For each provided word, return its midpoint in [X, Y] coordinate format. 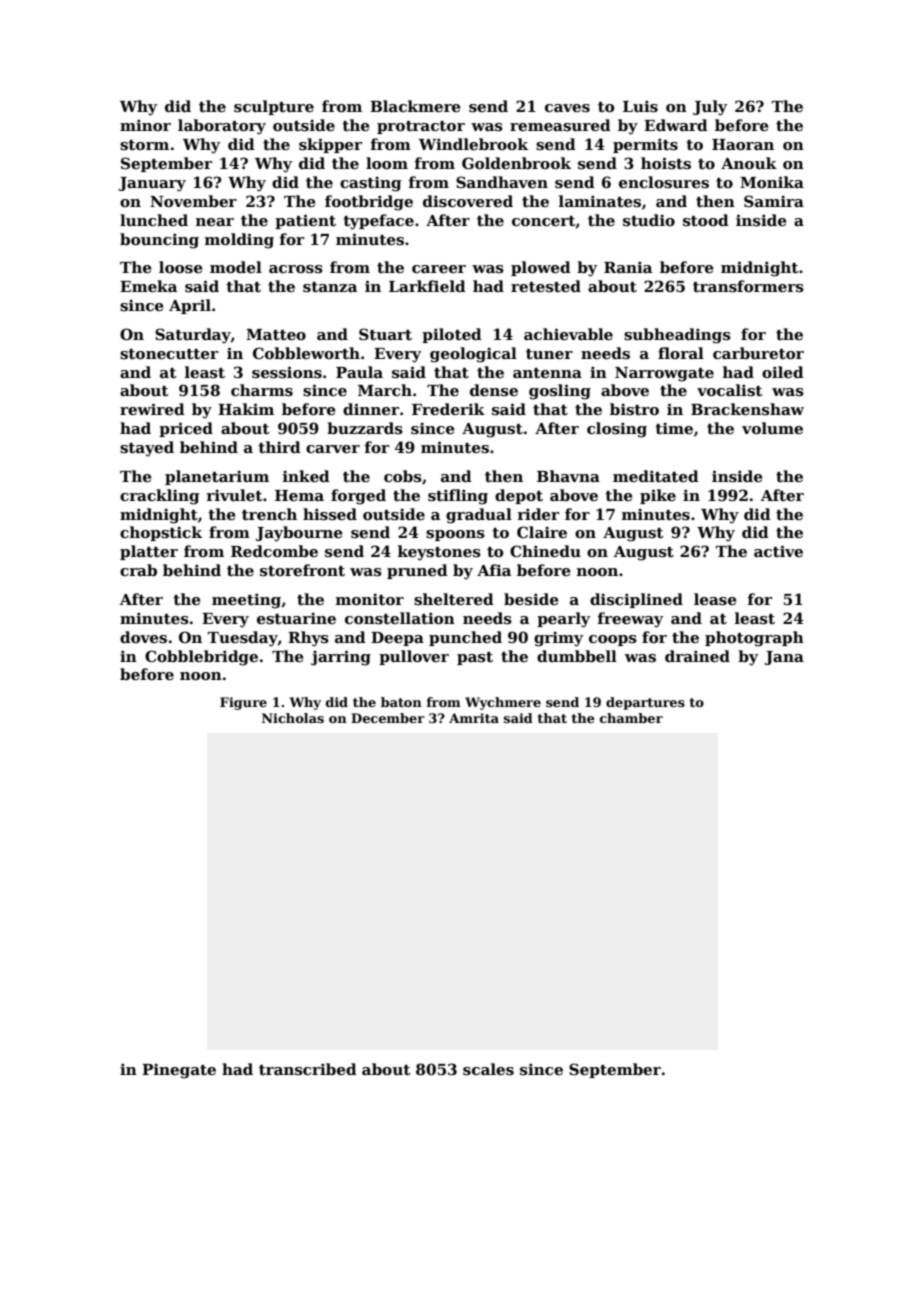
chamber [631, 718]
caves [567, 108]
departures [645, 703]
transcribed [308, 1069]
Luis [640, 106]
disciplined [636, 600]
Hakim [246, 409]
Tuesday [242, 639]
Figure [243, 703]
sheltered [454, 599]
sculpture [274, 107]
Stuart [385, 334]
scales [488, 1069]
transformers [748, 286]
